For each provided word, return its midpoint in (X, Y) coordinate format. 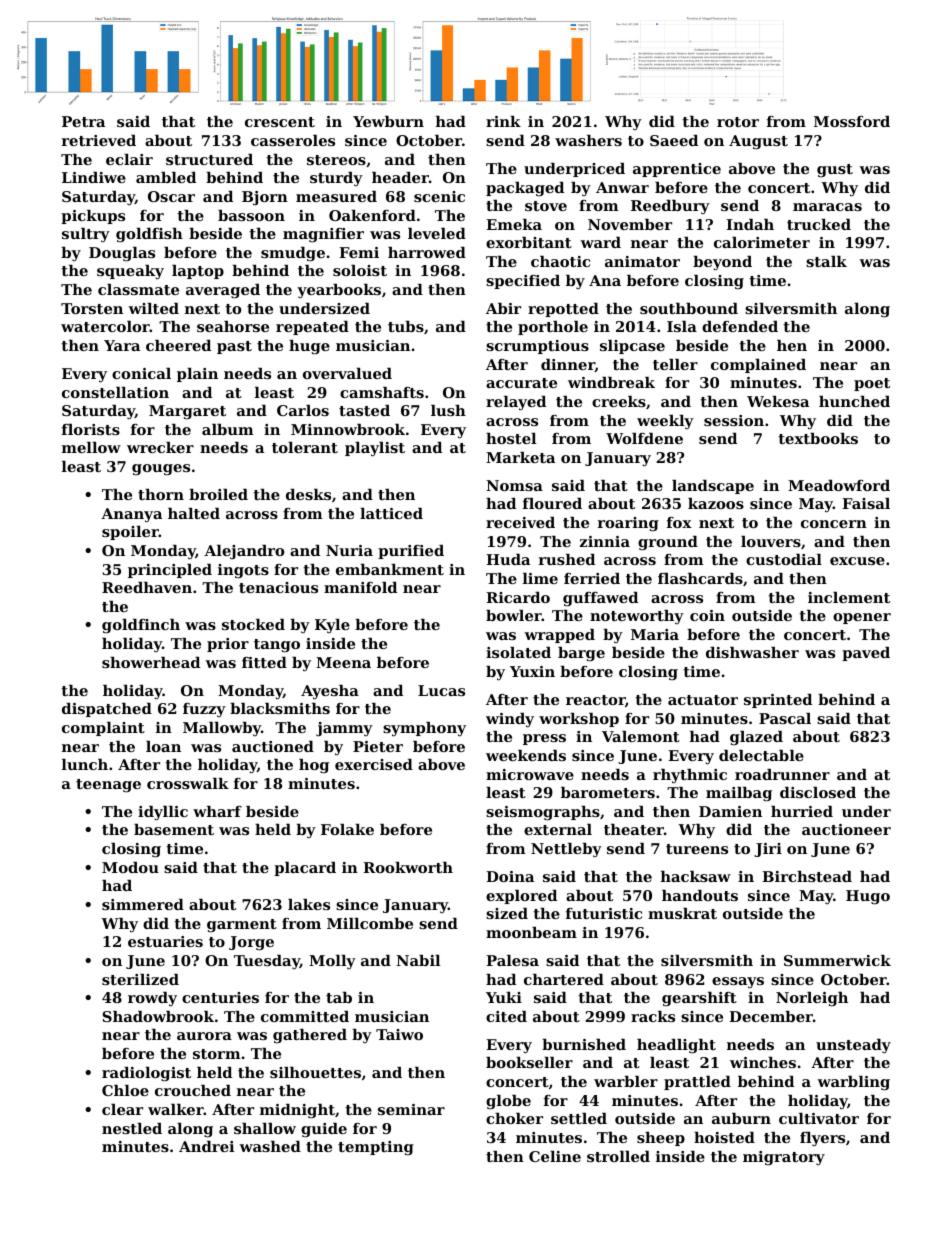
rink (503, 121)
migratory (784, 1158)
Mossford (852, 121)
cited (506, 1016)
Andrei (206, 1146)
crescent (280, 122)
